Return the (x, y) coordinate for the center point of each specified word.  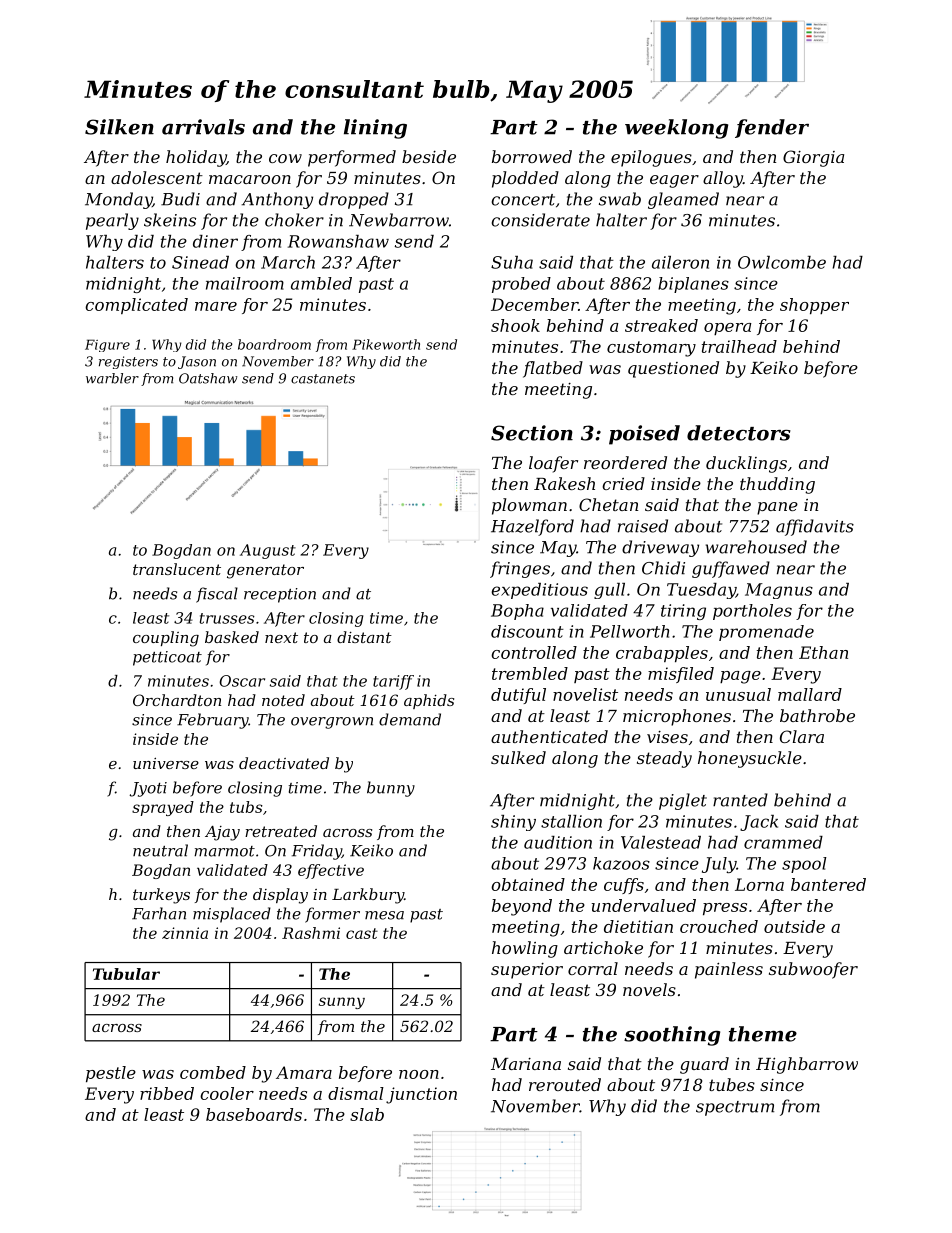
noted (283, 700)
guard (704, 1065)
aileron (680, 262)
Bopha (517, 612)
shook (515, 325)
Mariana (526, 1064)
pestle (111, 1074)
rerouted (565, 1084)
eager (674, 181)
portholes (752, 612)
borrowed (532, 156)
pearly (112, 221)
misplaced (232, 915)
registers (128, 362)
